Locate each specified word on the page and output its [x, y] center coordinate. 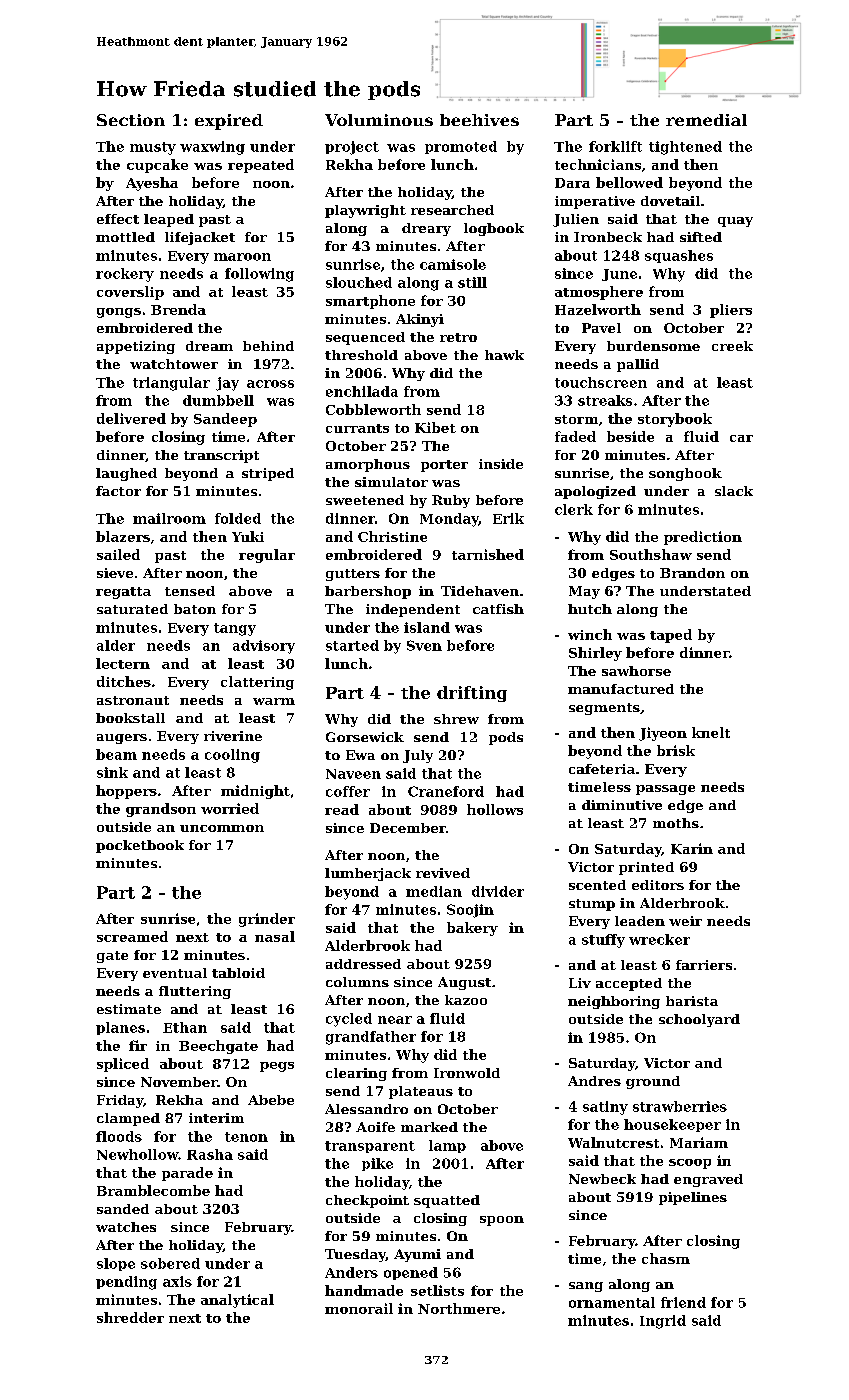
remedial [706, 120]
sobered [170, 1263]
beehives [479, 120]
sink [112, 772]
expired [229, 122]
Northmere [459, 1308]
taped [671, 636]
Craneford [446, 791]
